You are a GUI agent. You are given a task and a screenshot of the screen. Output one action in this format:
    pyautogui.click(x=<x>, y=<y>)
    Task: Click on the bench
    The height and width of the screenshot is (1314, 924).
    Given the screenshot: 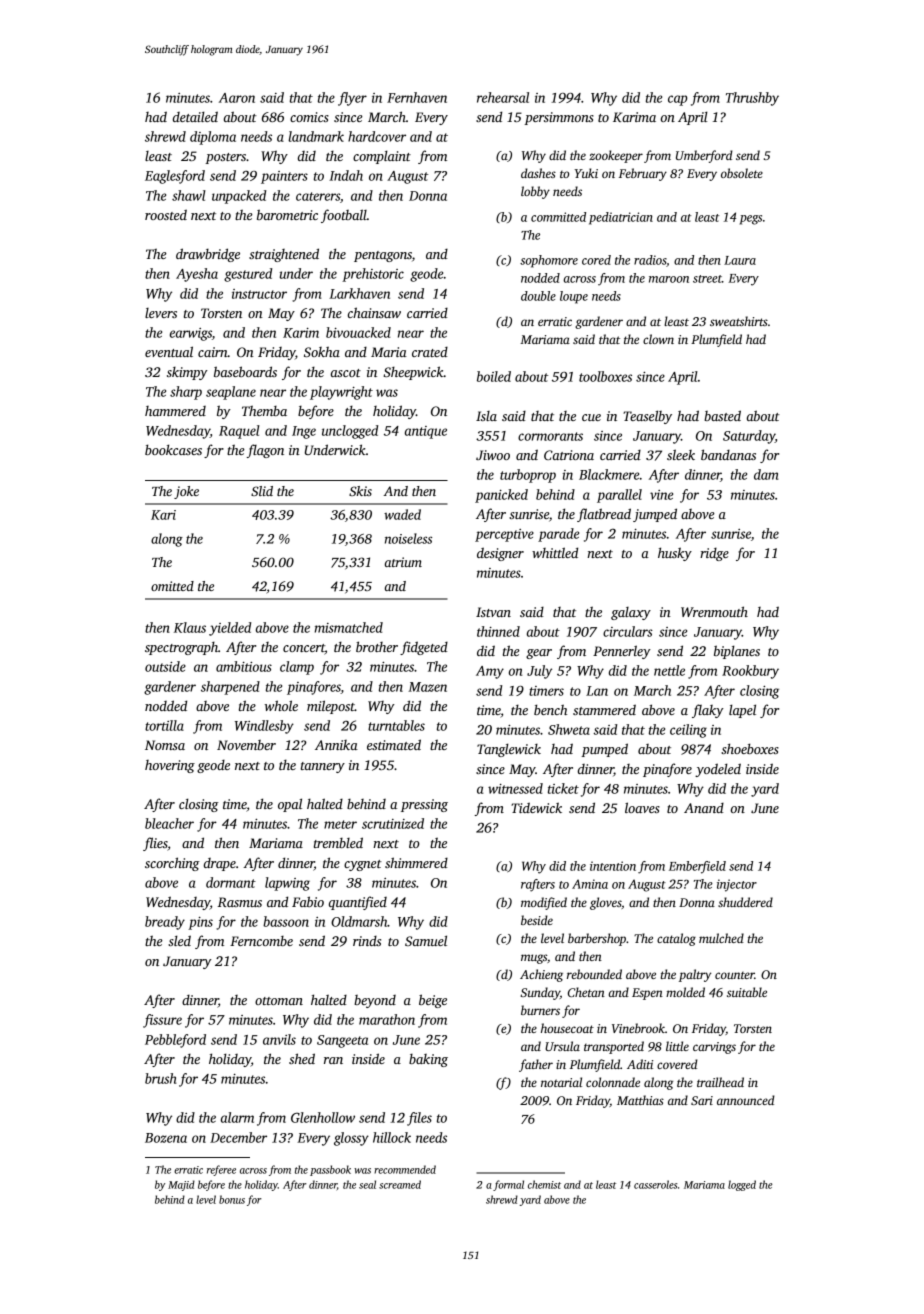 What is the action you would take?
    pyautogui.click(x=550, y=709)
